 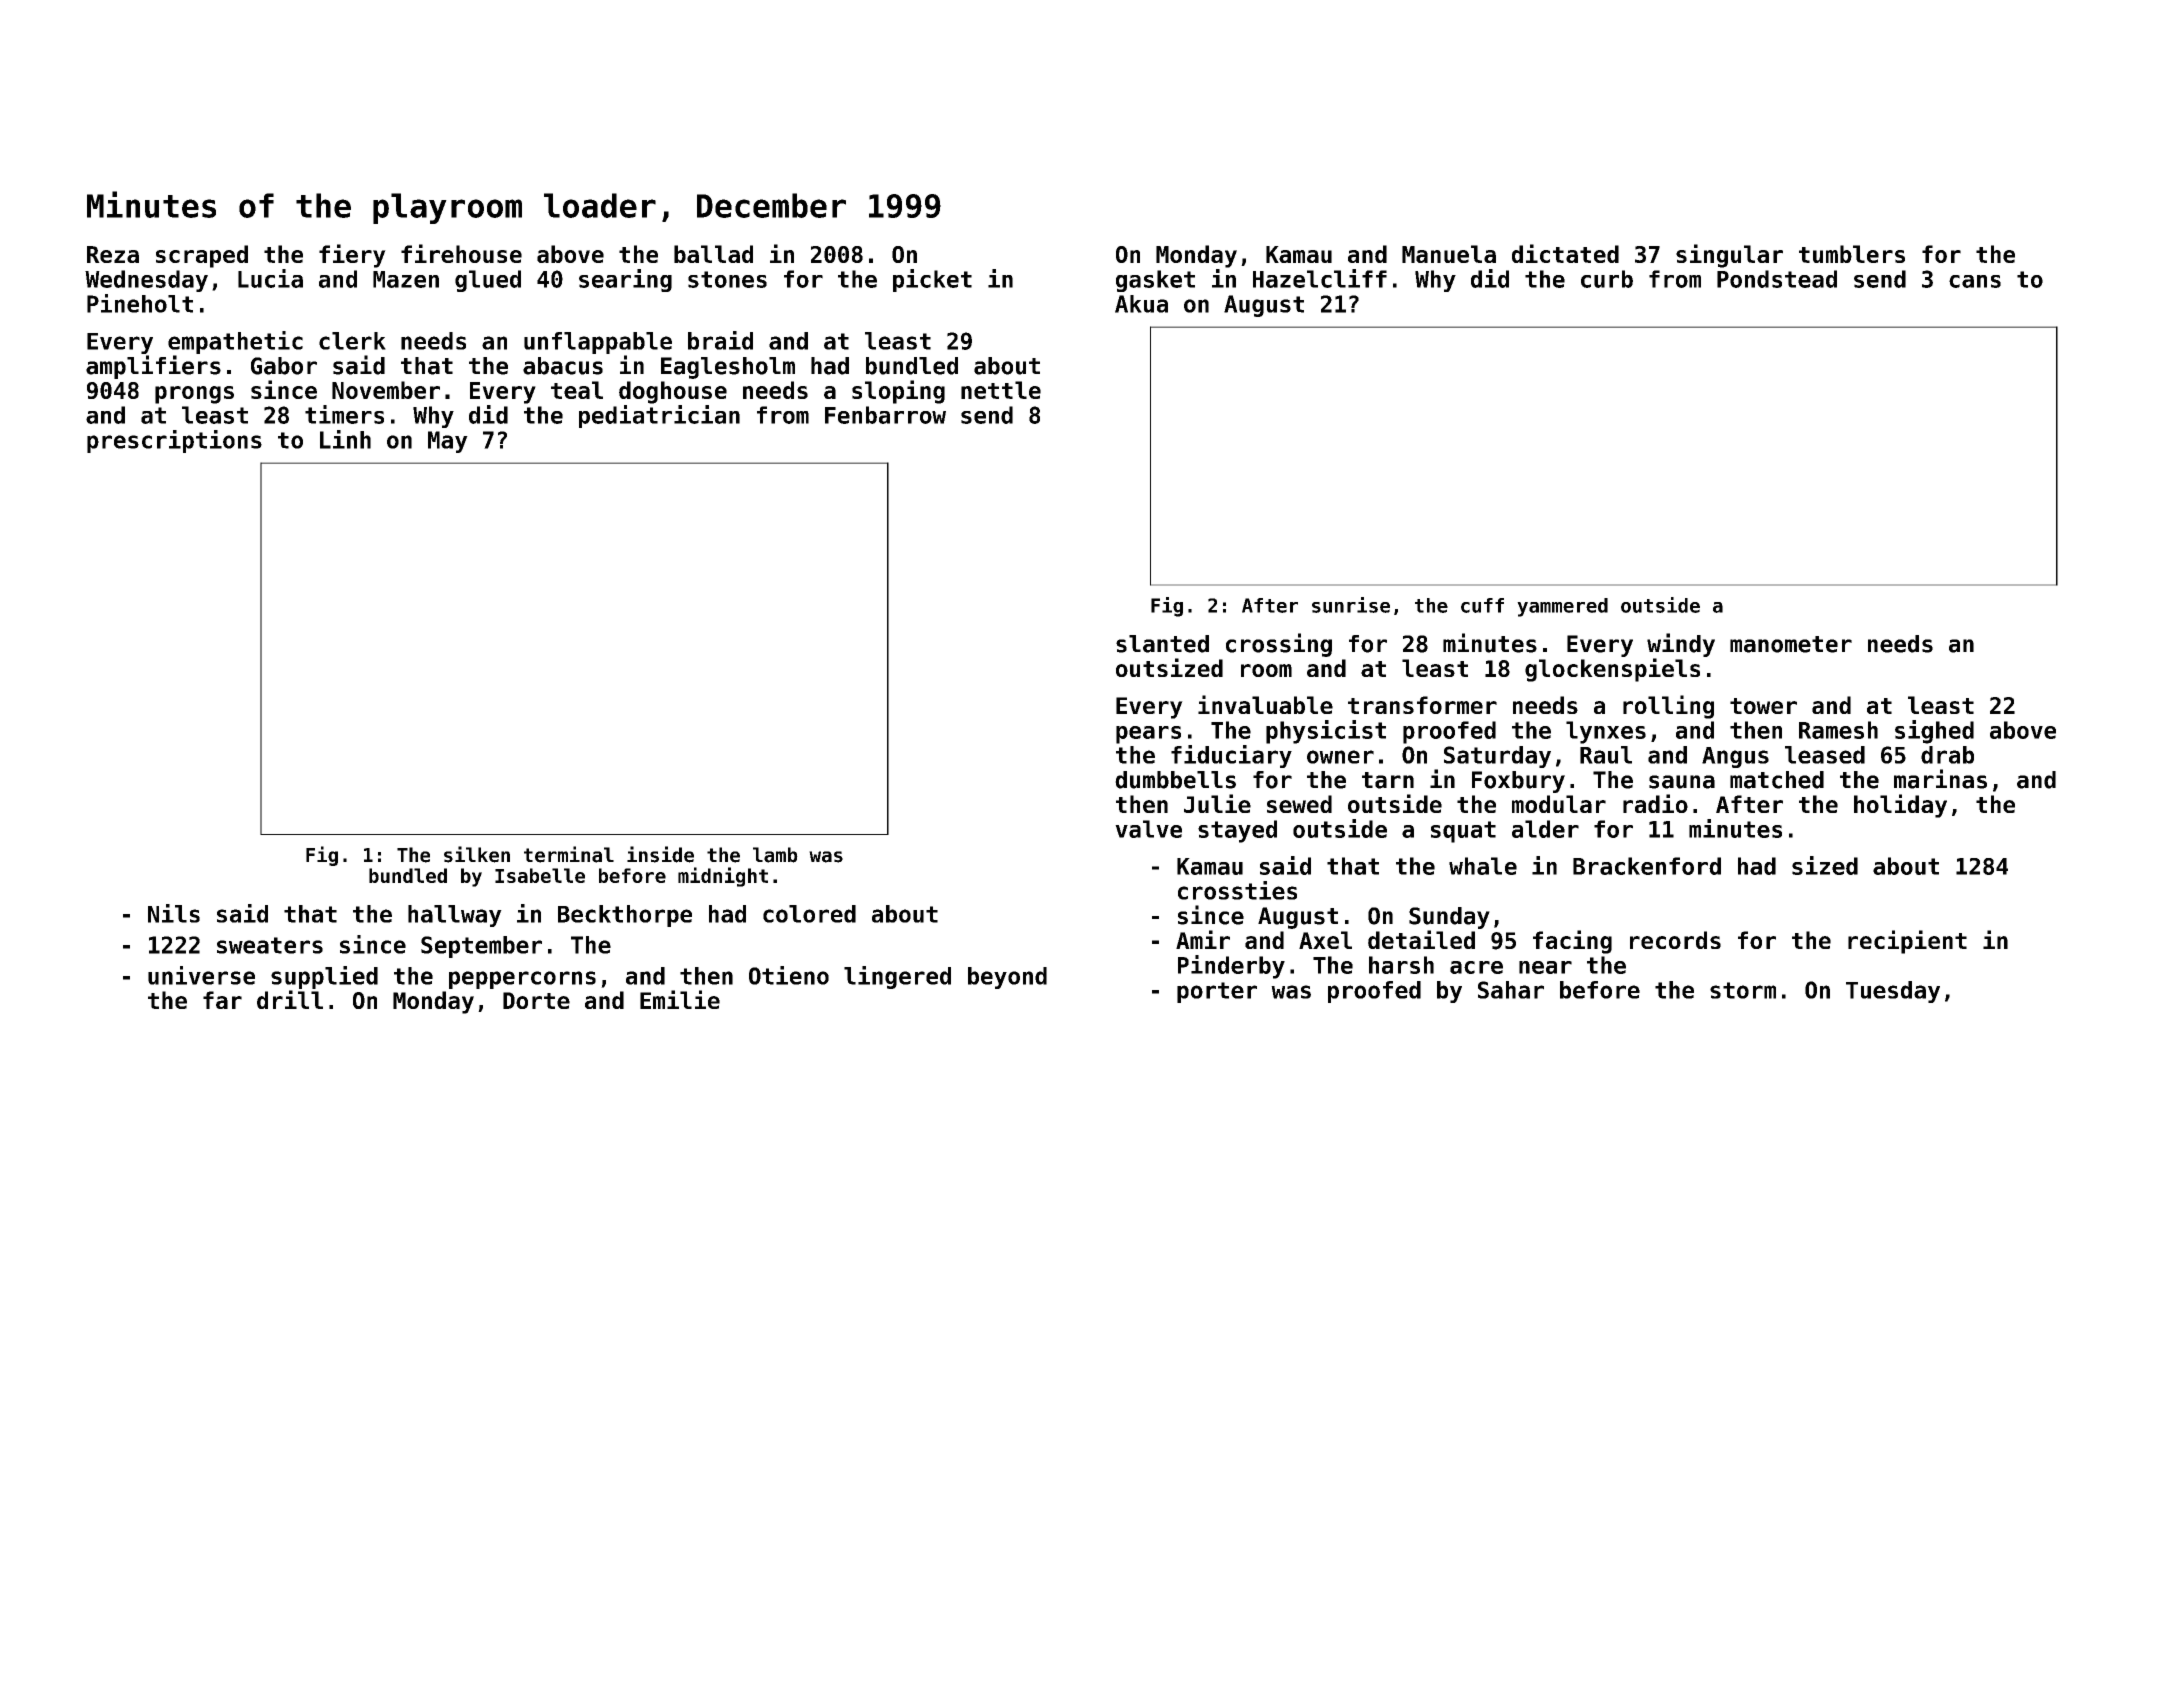 I want to click on Dorte, so click(x=536, y=1000).
